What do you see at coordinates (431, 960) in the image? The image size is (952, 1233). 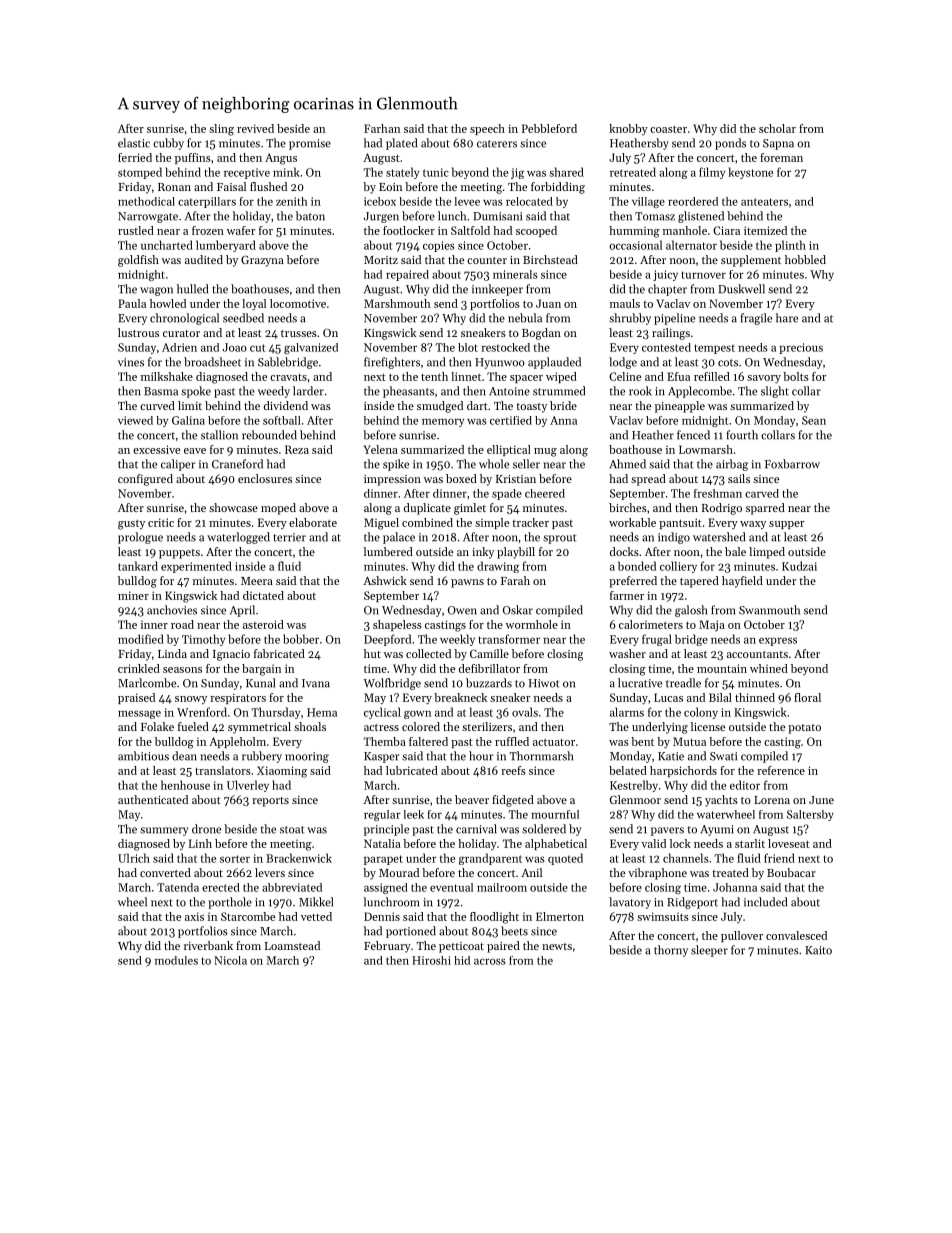 I see `Hiroshi` at bounding box center [431, 960].
